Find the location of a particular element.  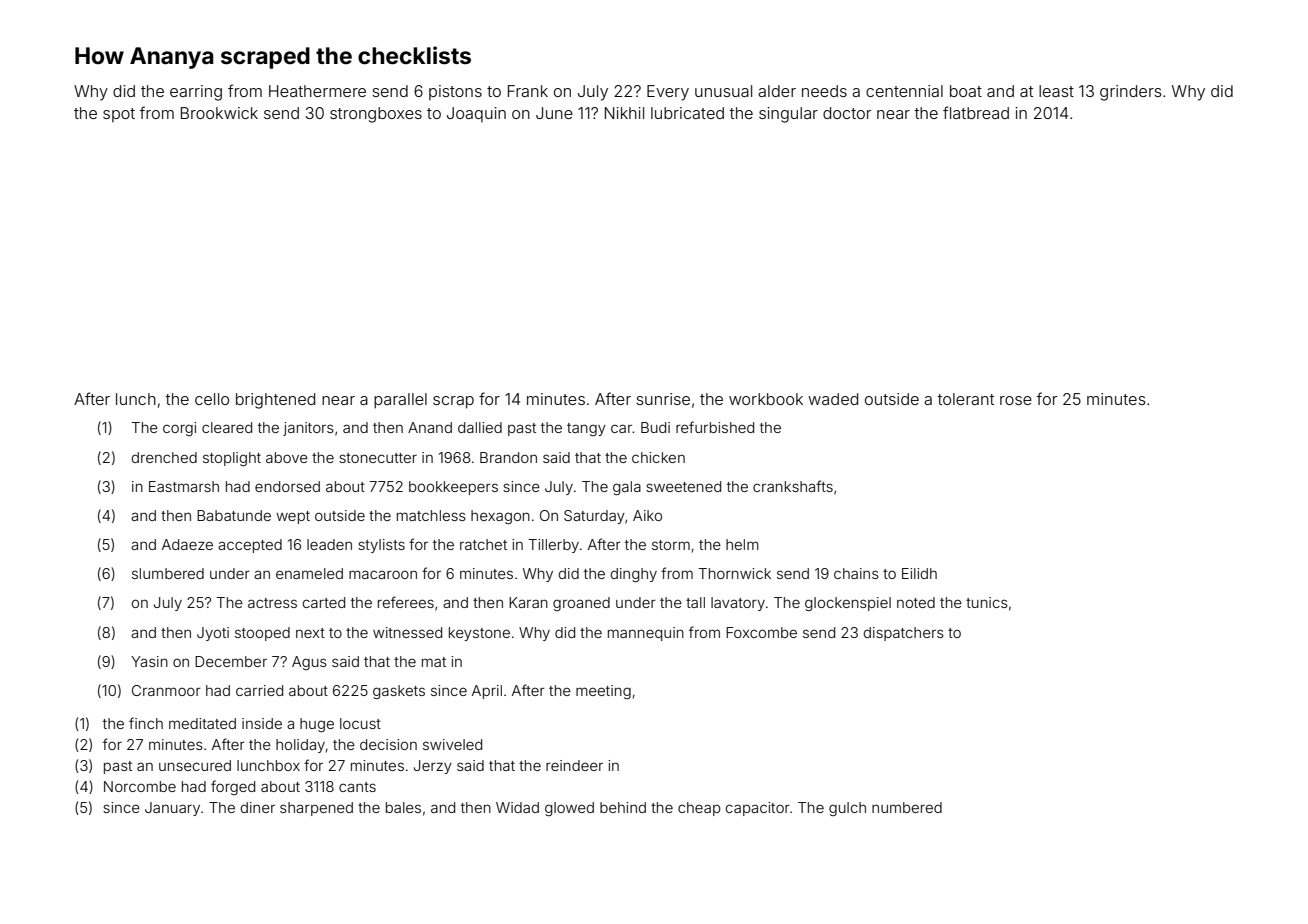

refurbished is located at coordinates (715, 427).
